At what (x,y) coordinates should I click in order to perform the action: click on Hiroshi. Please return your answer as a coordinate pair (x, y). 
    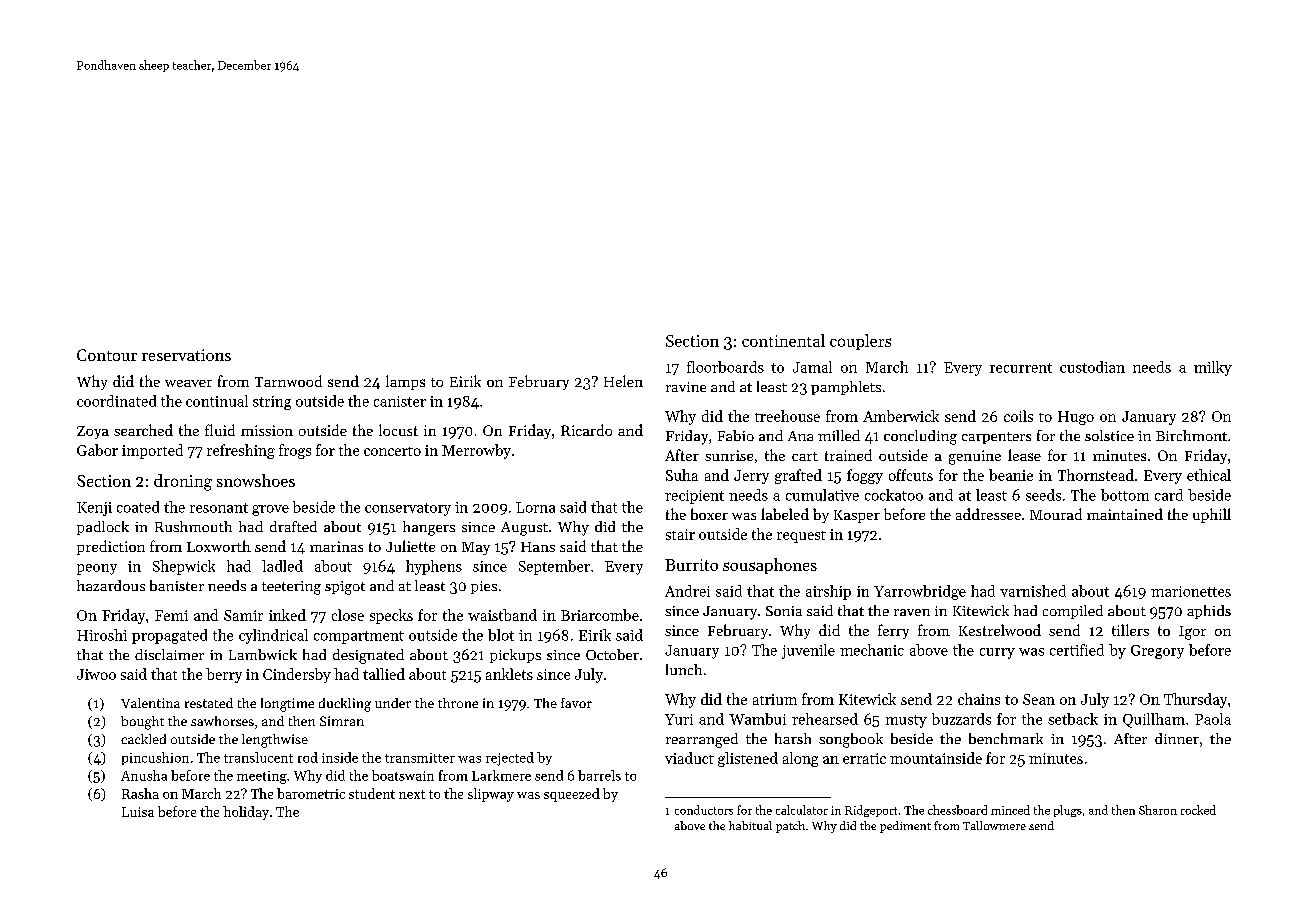
    Looking at the image, I should click on (102, 635).
